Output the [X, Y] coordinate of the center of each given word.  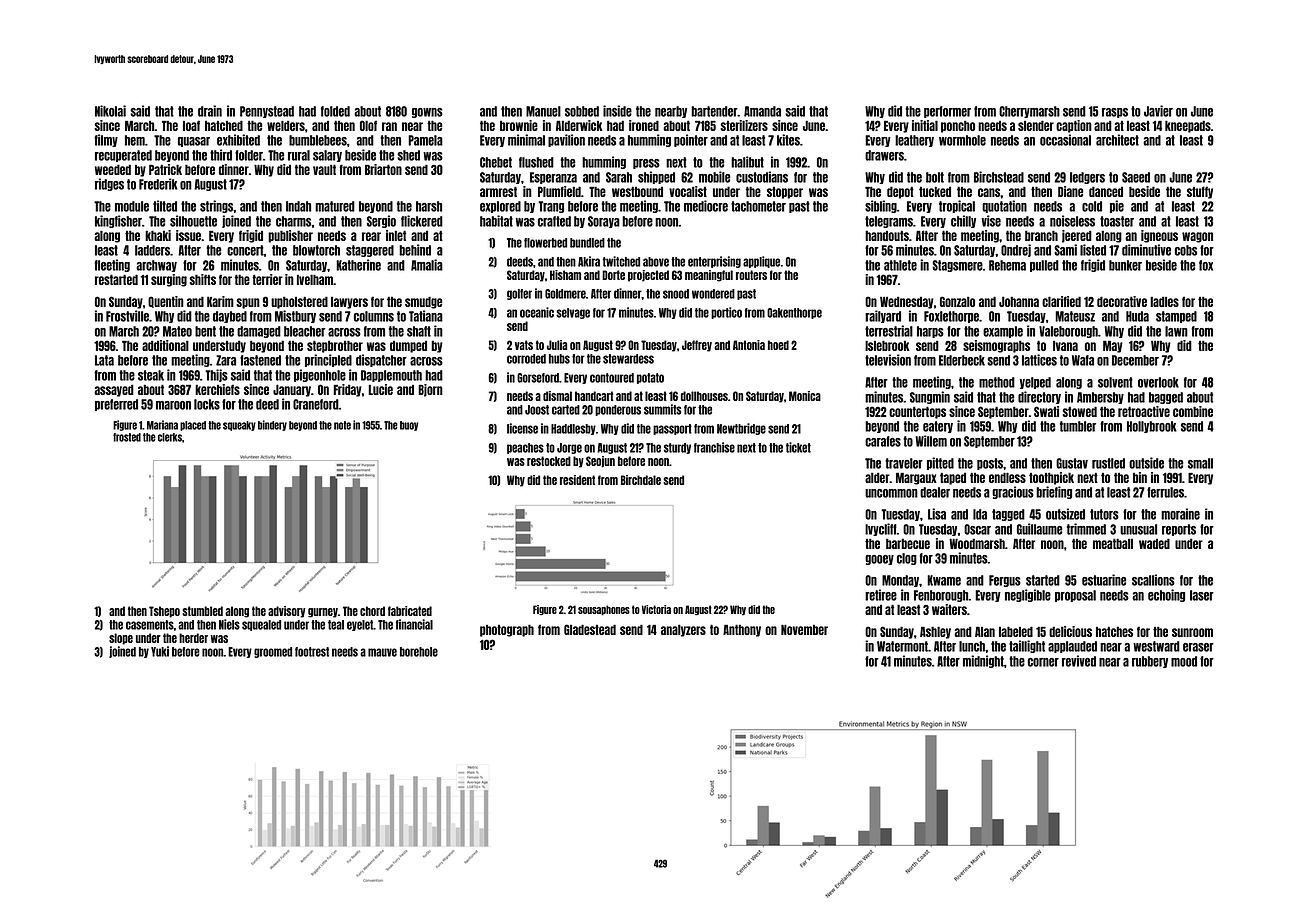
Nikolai [110, 111]
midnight [983, 661]
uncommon [891, 493]
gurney [323, 613]
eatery [938, 427]
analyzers [683, 630]
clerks [170, 437]
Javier [1158, 111]
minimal [526, 140]
